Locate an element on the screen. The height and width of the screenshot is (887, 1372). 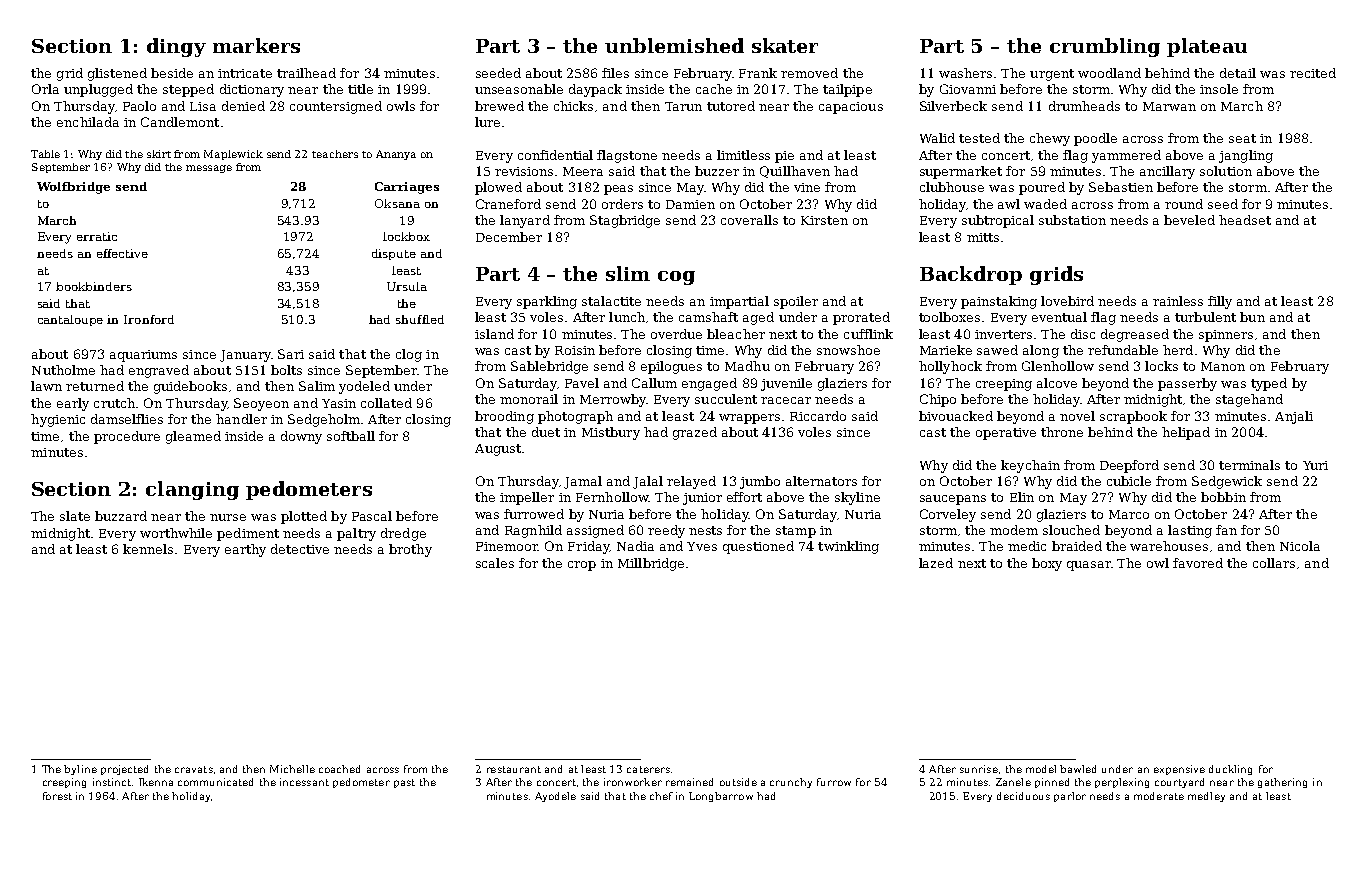
turbulent is located at coordinates (1205, 317).
